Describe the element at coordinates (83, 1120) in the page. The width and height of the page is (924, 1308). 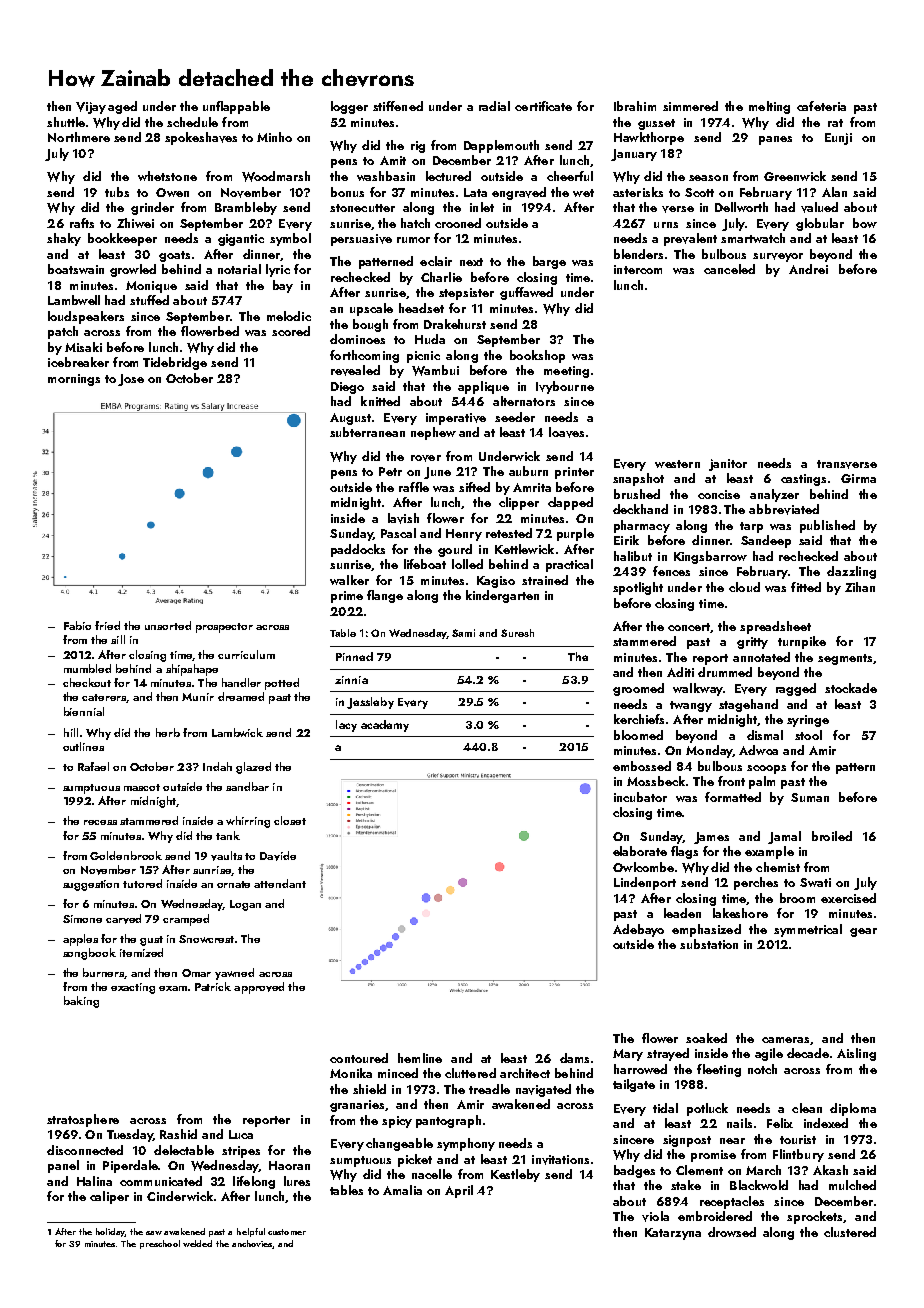
I see `stratosphere` at that location.
